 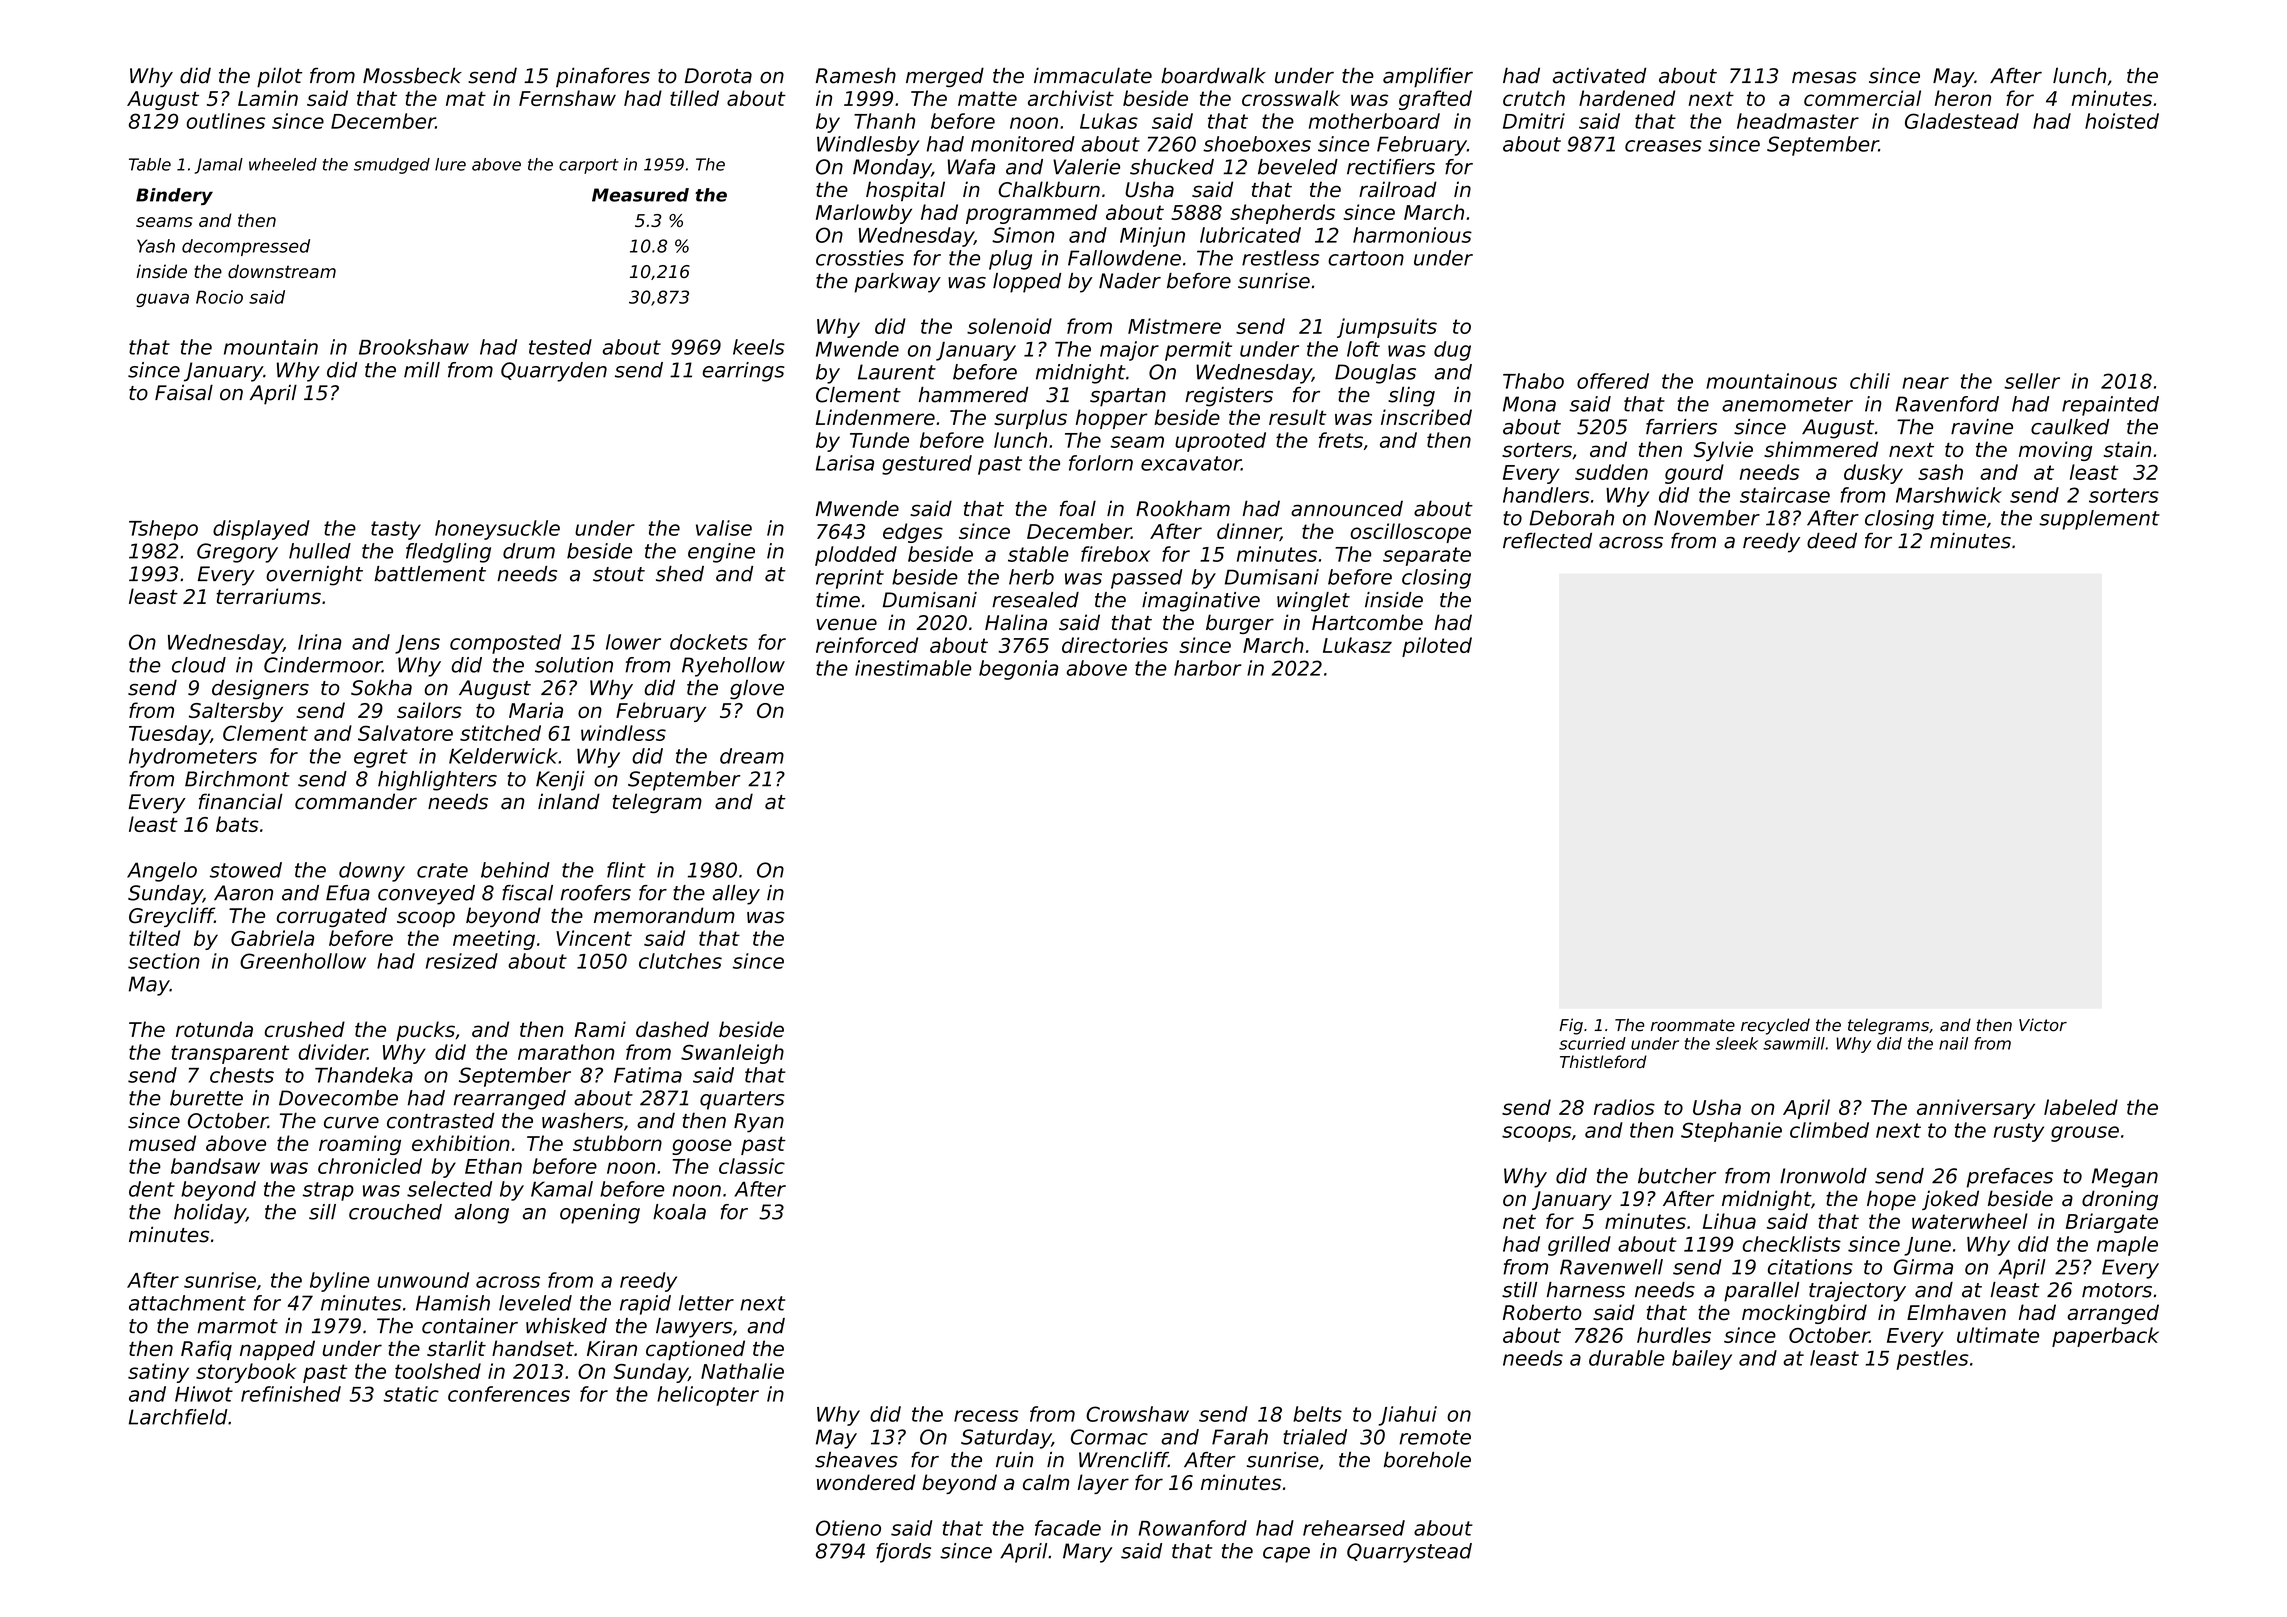 What do you see at coordinates (736, 895) in the screenshot?
I see `alley` at bounding box center [736, 895].
